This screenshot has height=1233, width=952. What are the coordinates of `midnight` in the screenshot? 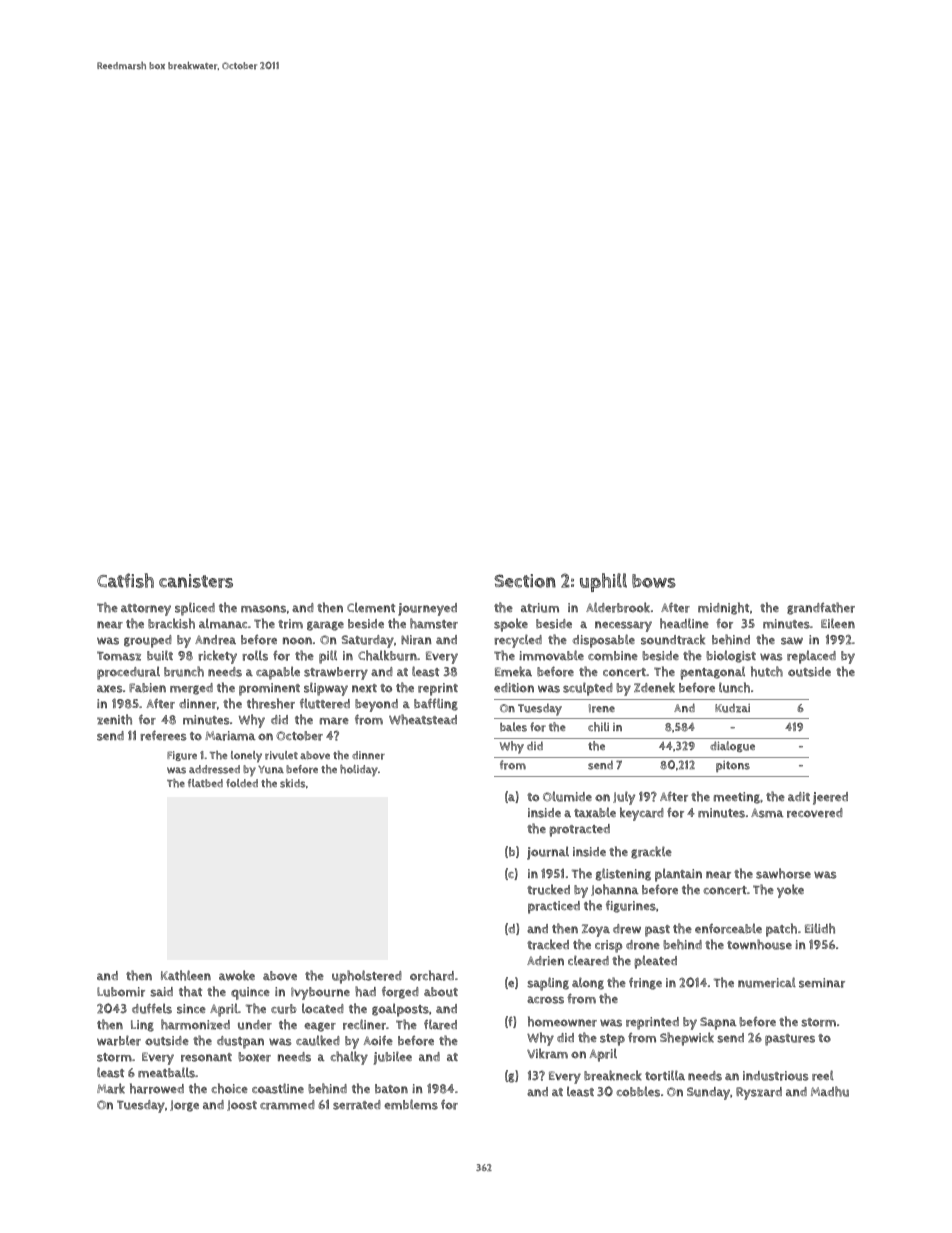 It's located at (723, 608).
